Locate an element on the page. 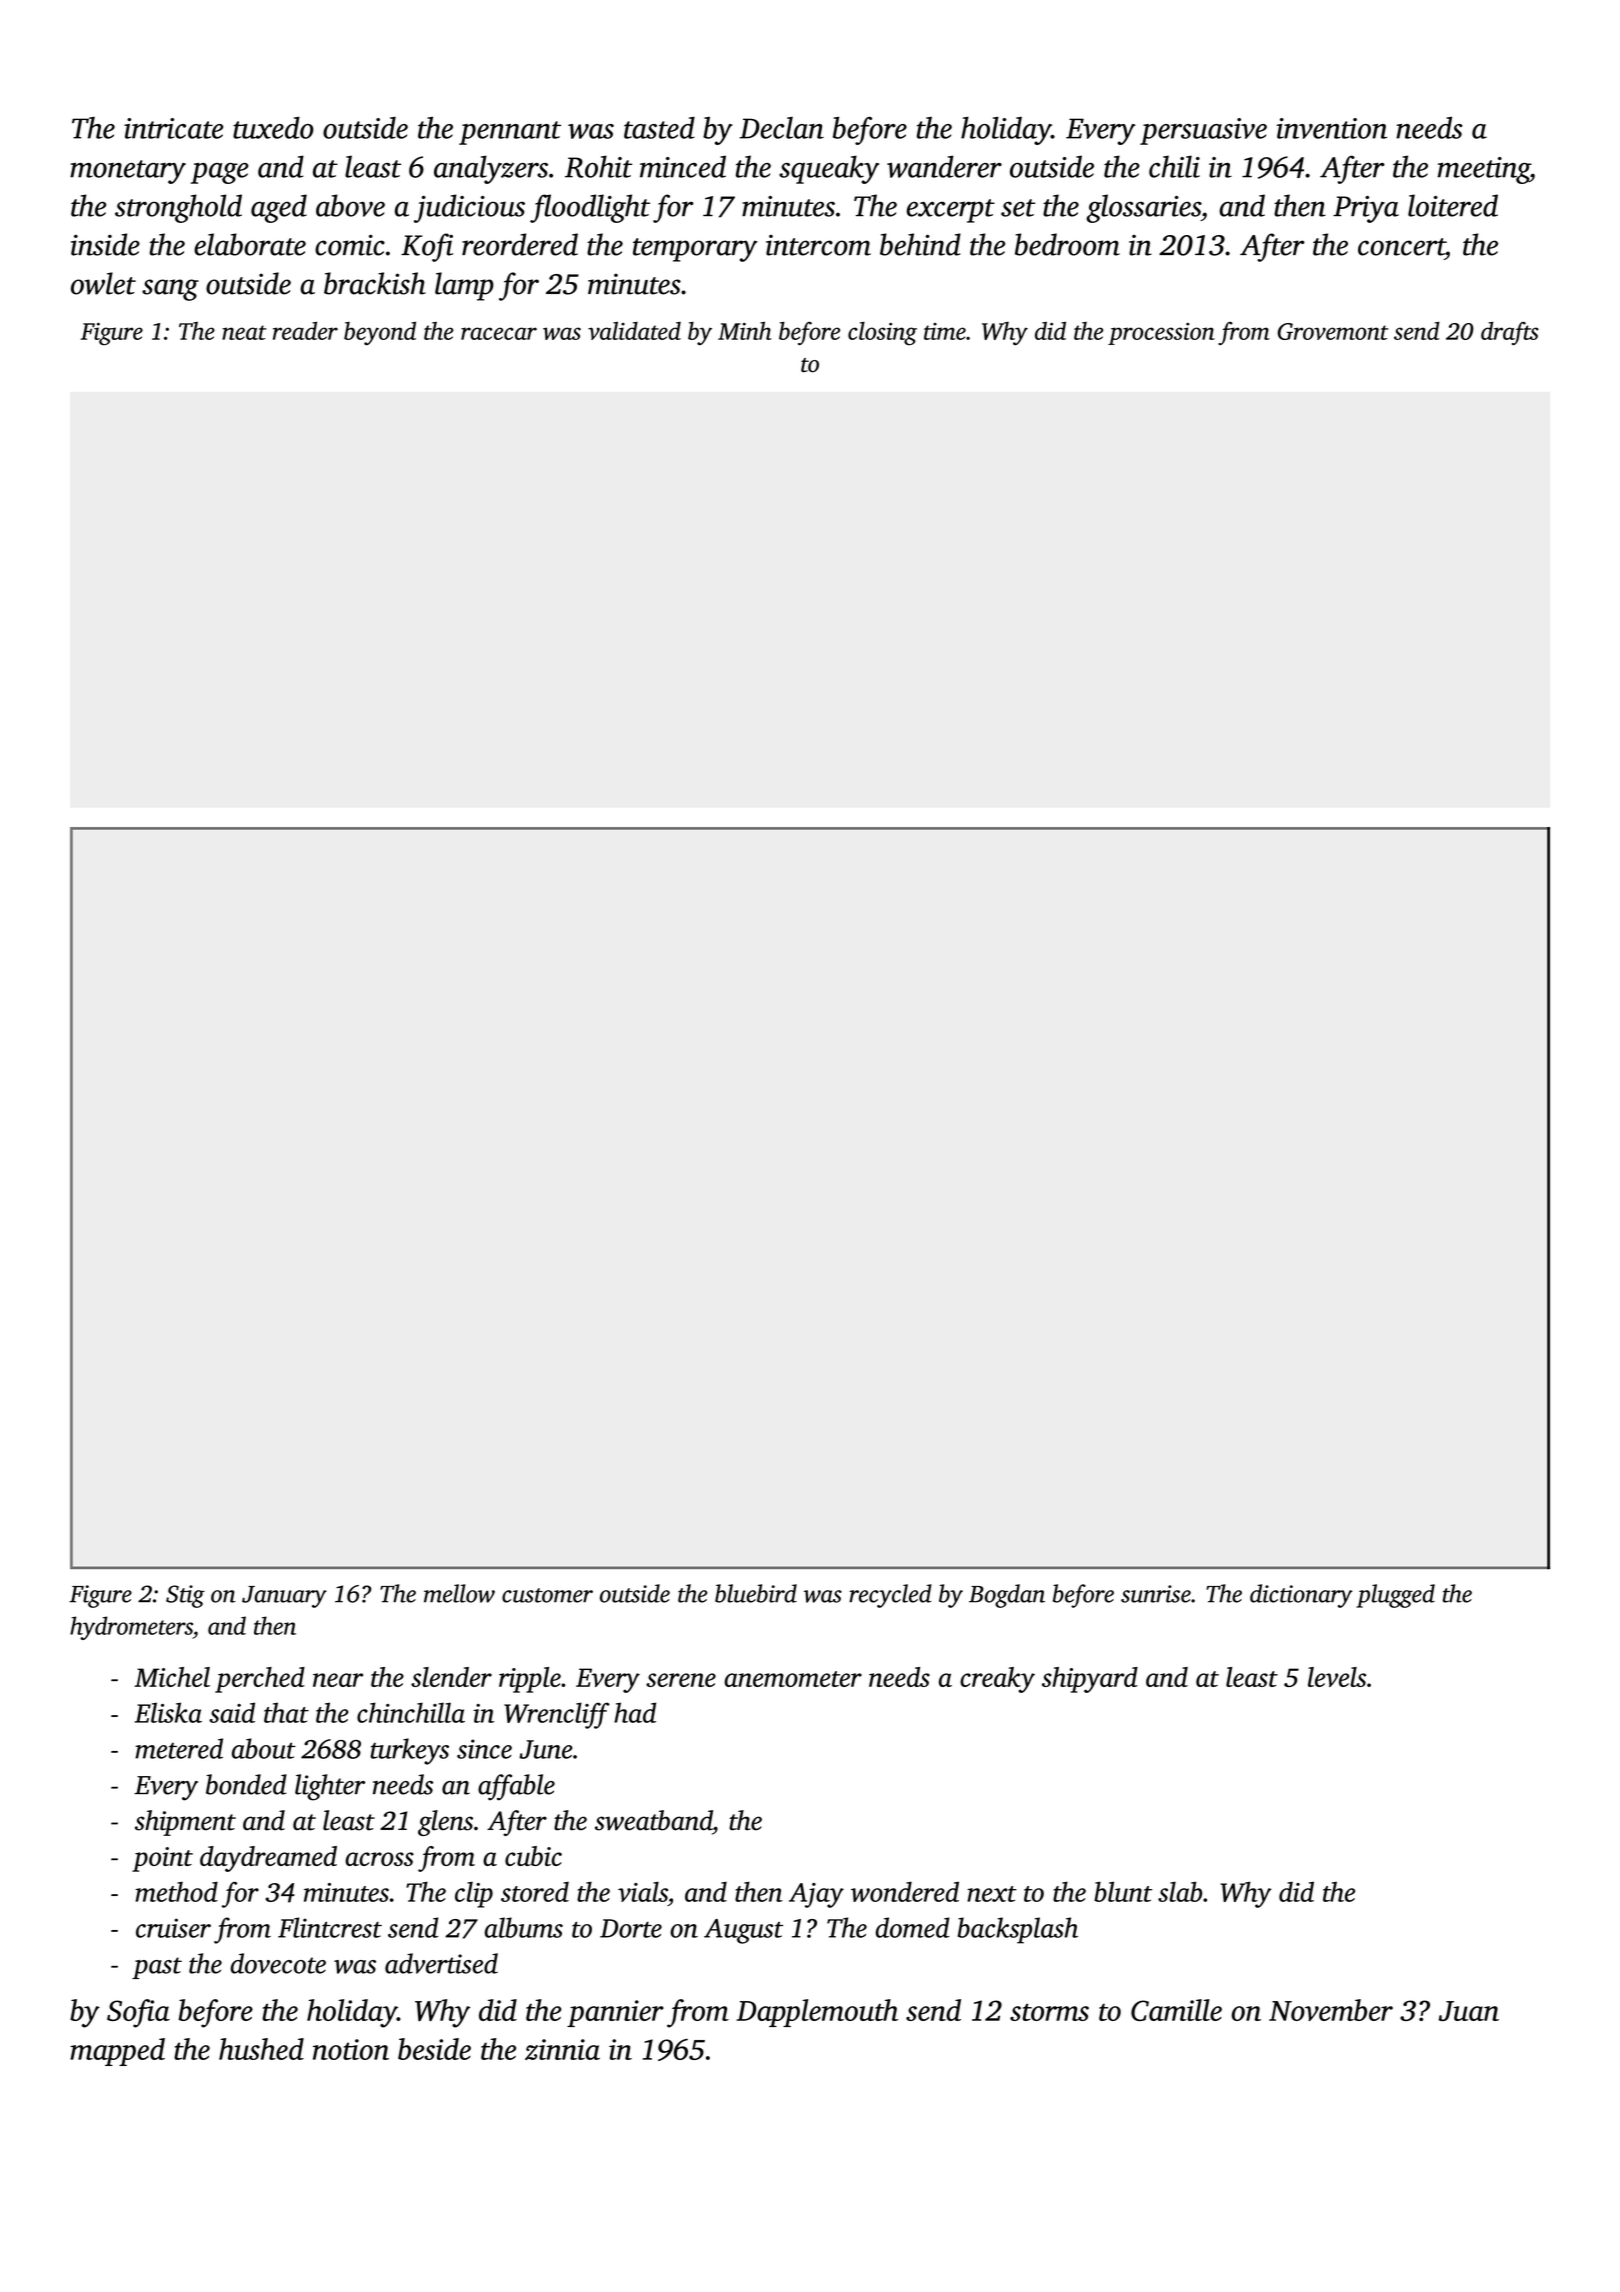 The width and height of the page is (1620, 2292). near is located at coordinates (338, 1680).
